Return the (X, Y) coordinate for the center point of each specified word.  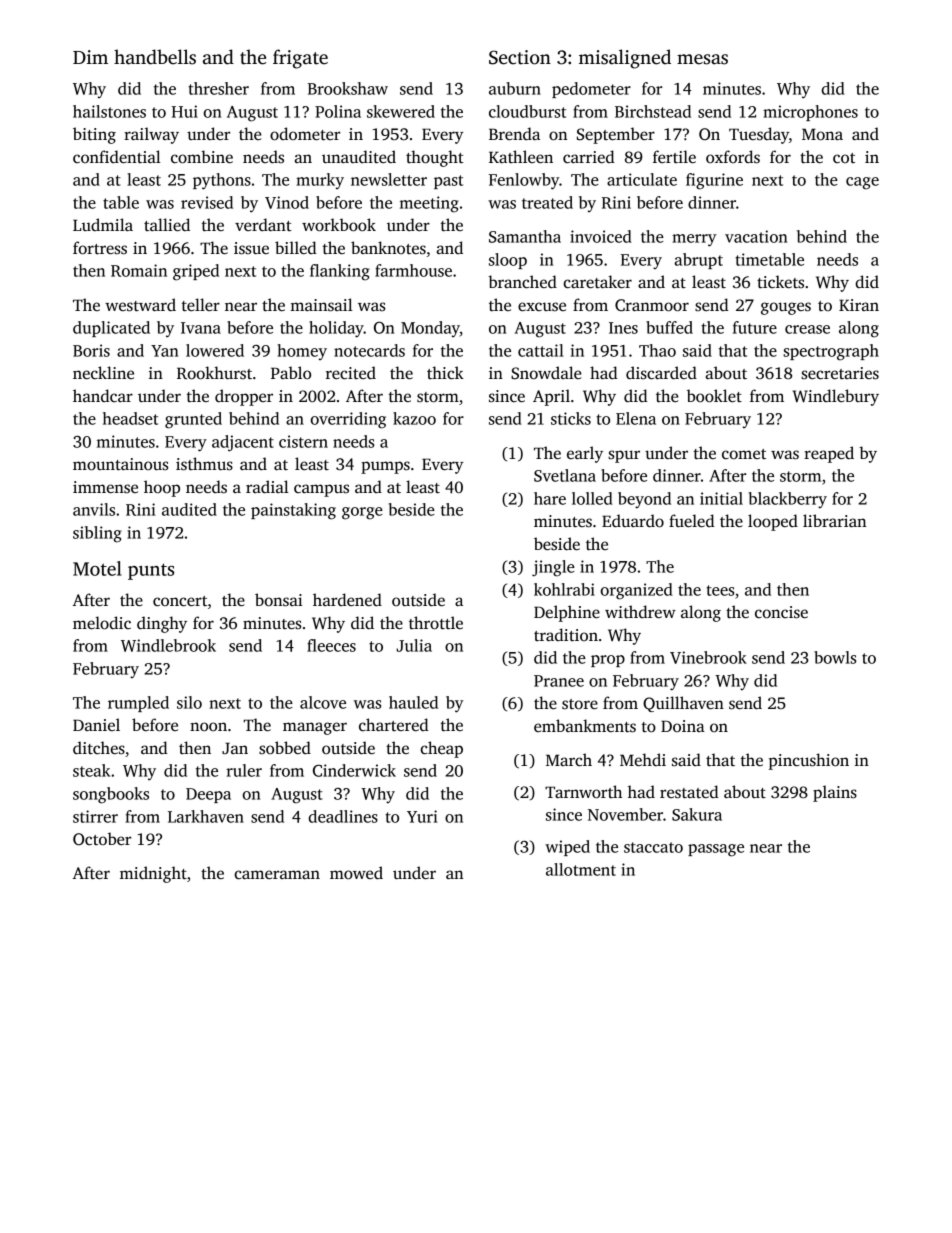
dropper (244, 397)
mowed (356, 873)
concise (781, 612)
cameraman (277, 875)
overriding (348, 420)
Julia (414, 645)
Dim (90, 57)
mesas (702, 59)
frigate (300, 59)
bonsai (279, 600)
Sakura (697, 814)
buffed (669, 327)
